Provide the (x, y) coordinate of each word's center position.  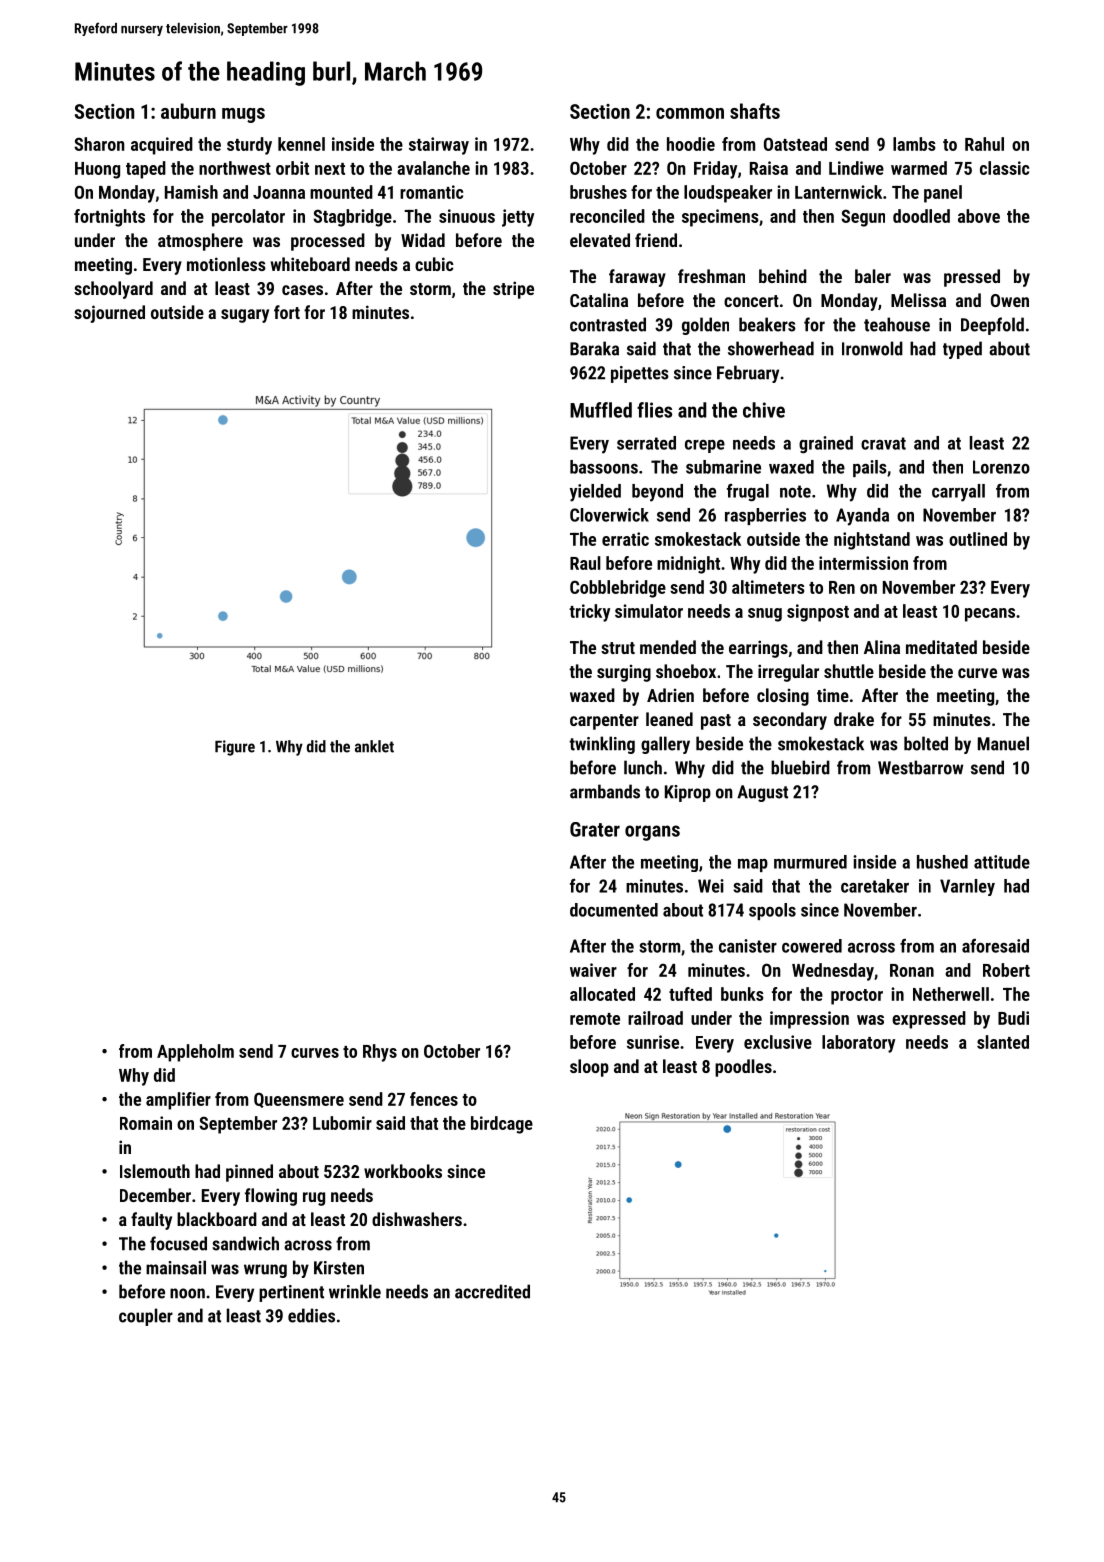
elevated (600, 240)
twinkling (602, 745)
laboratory (858, 1044)
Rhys (380, 1053)
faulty (151, 1221)
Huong (97, 170)
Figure (235, 748)
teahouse (897, 324)
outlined (978, 539)
